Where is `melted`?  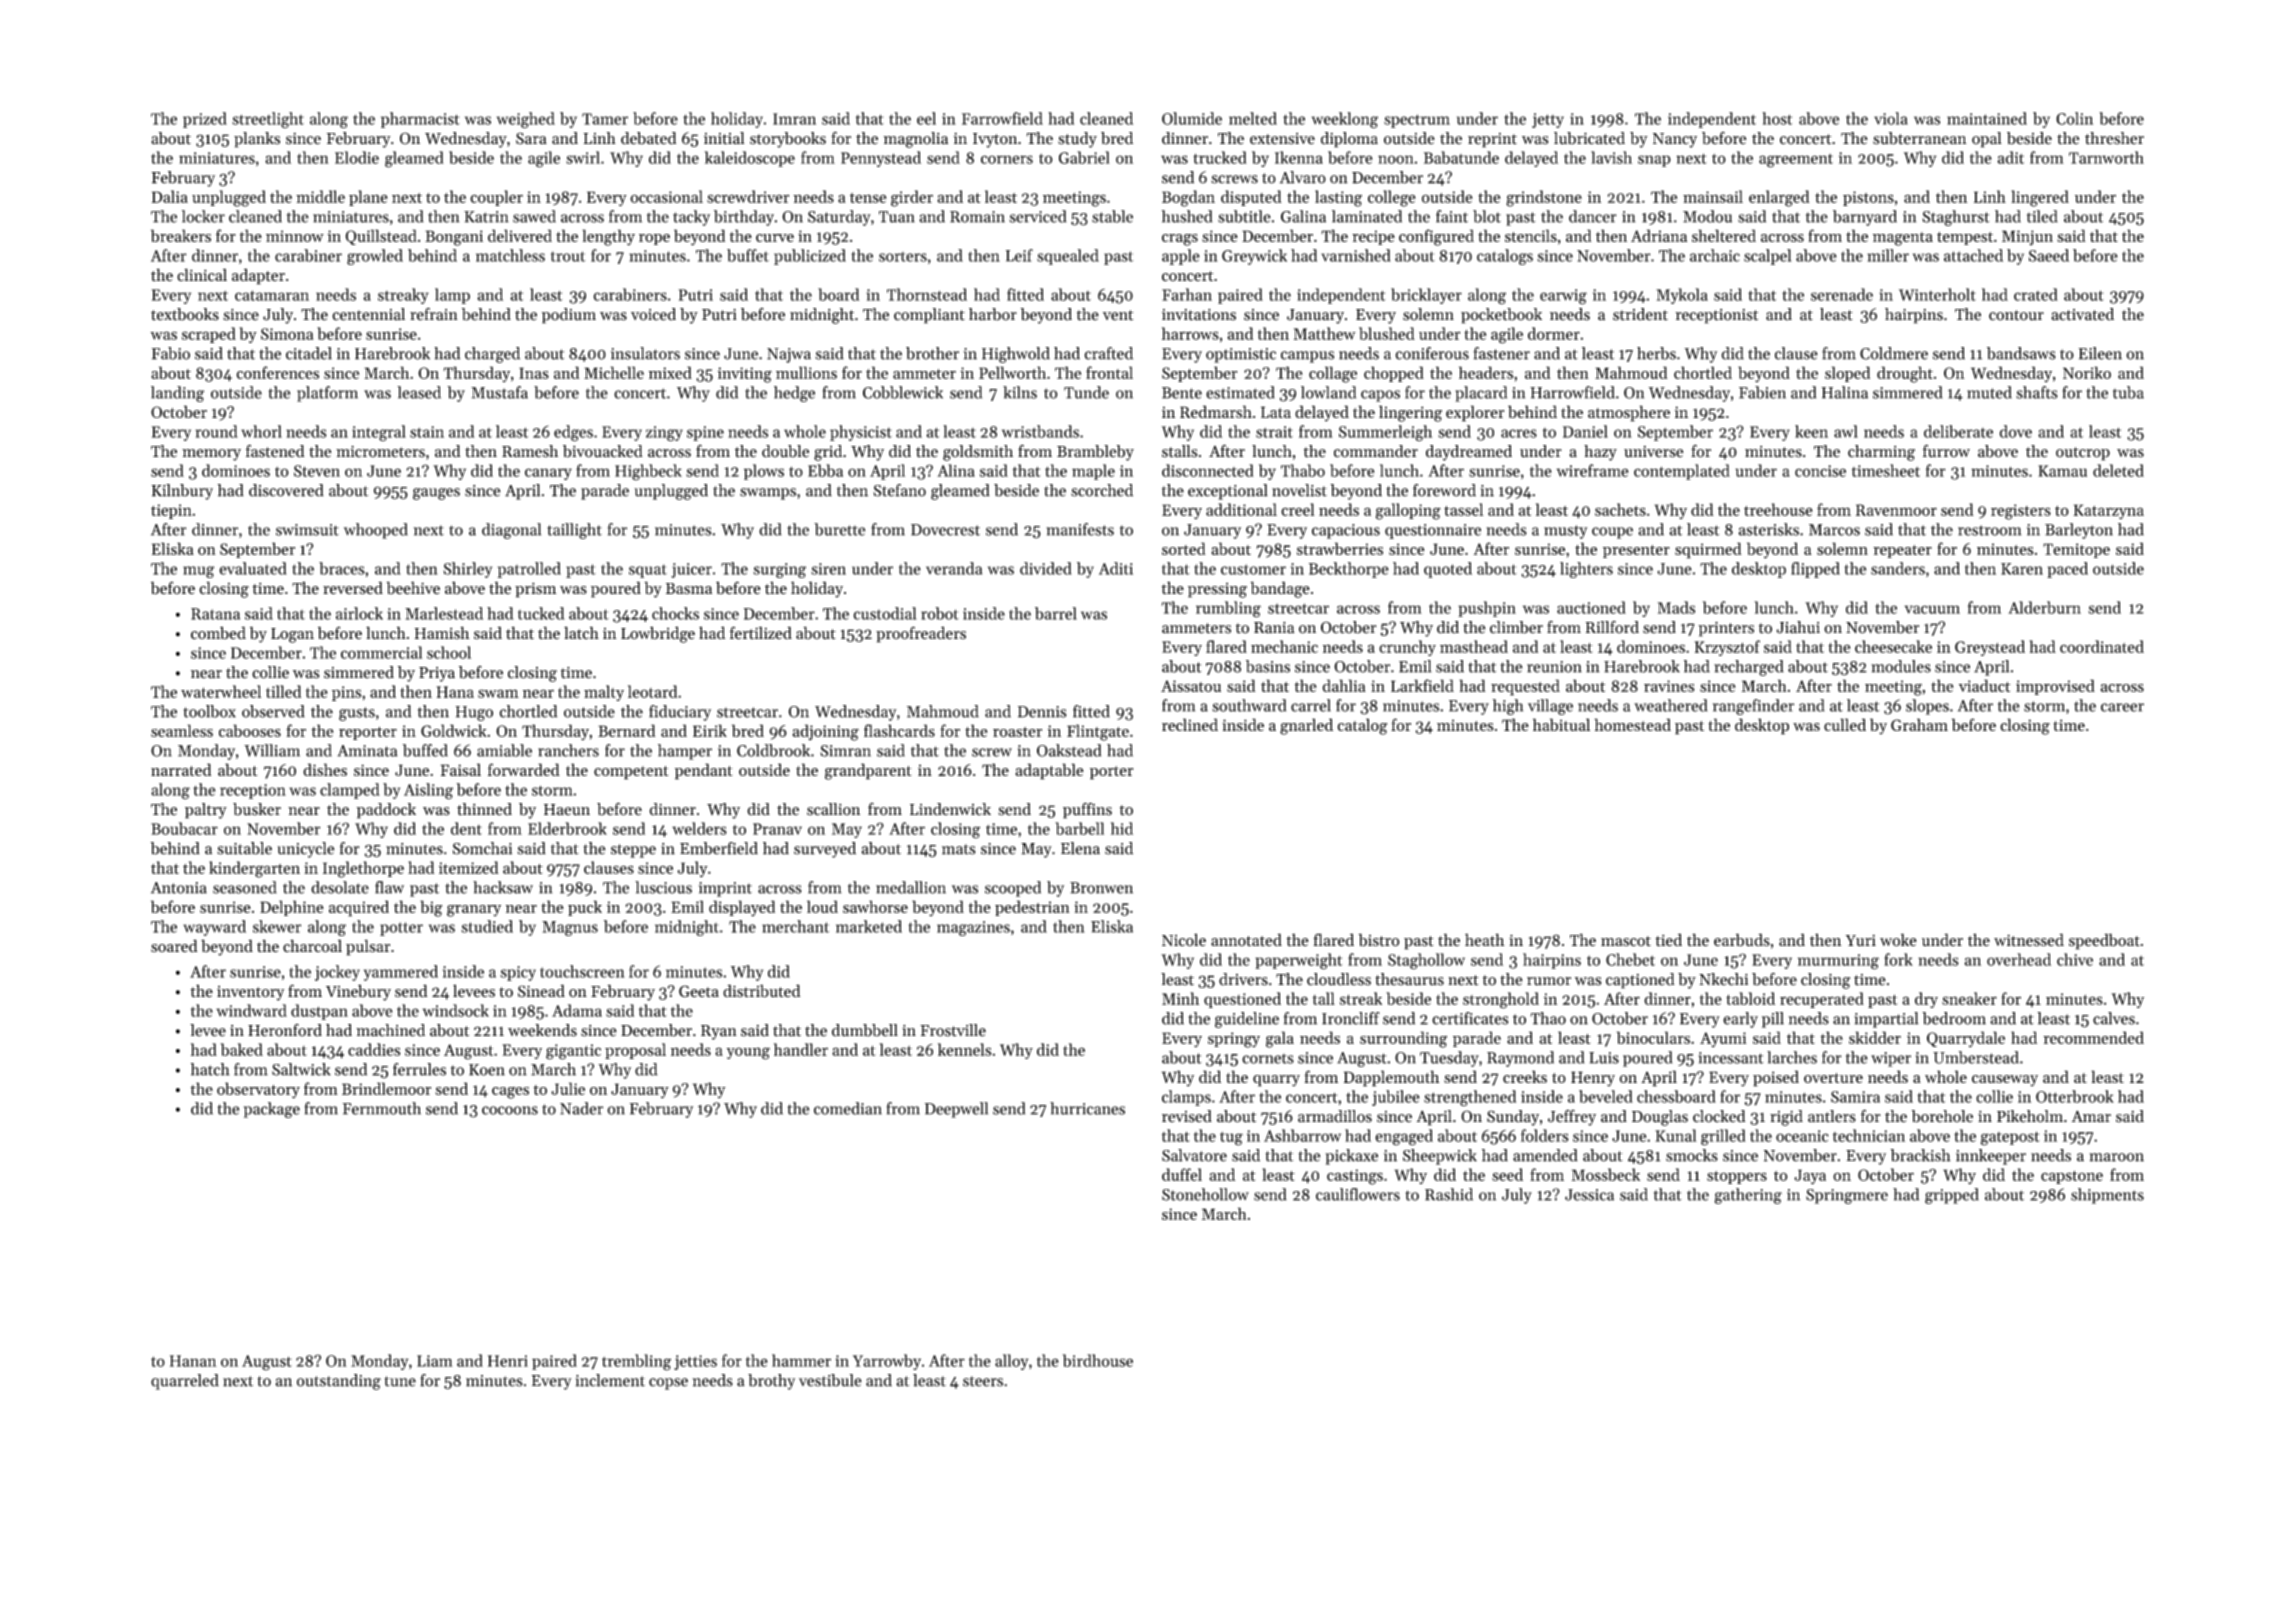
melted is located at coordinates (1253, 118).
